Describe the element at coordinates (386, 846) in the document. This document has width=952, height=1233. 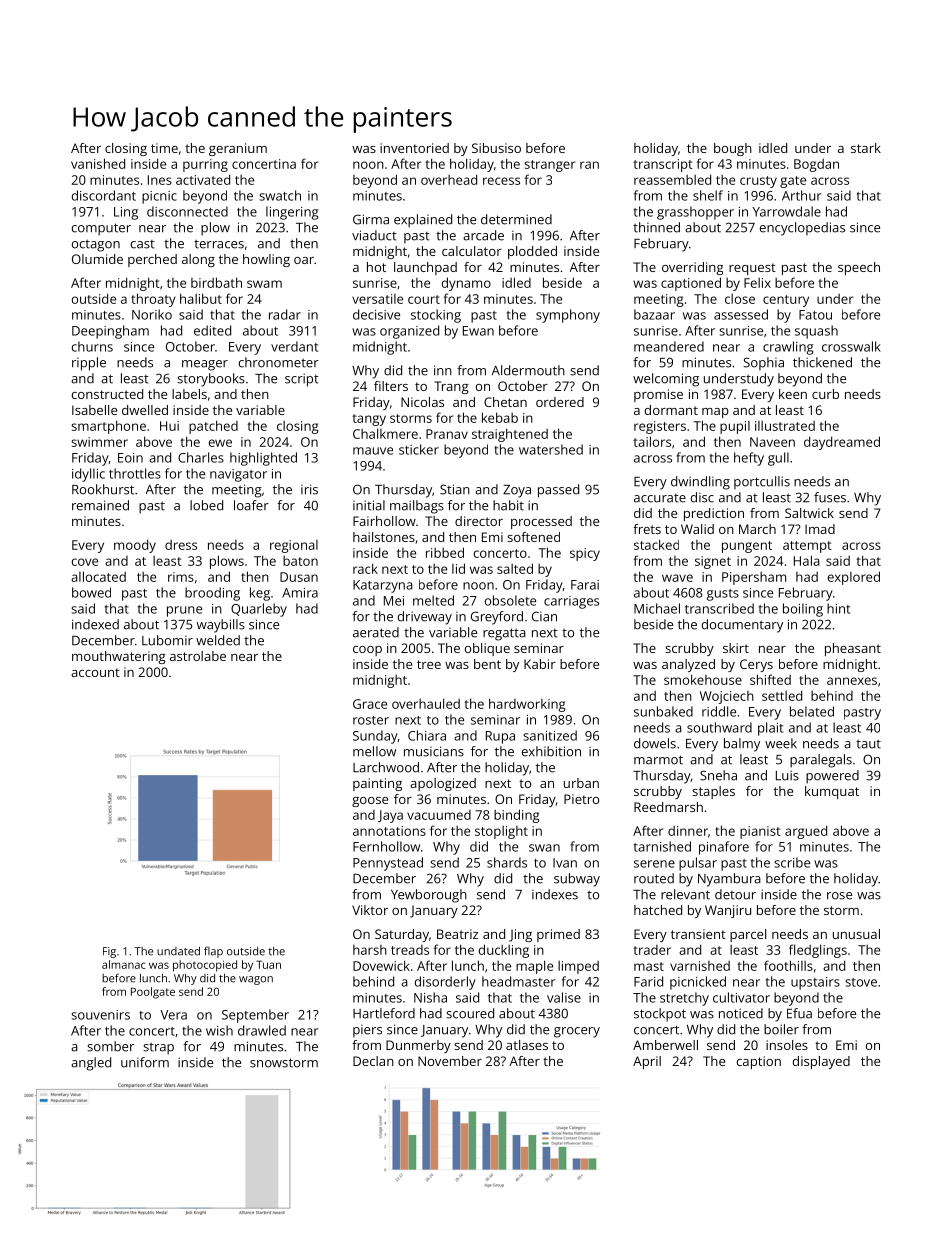
I see `Fernhollow` at that location.
